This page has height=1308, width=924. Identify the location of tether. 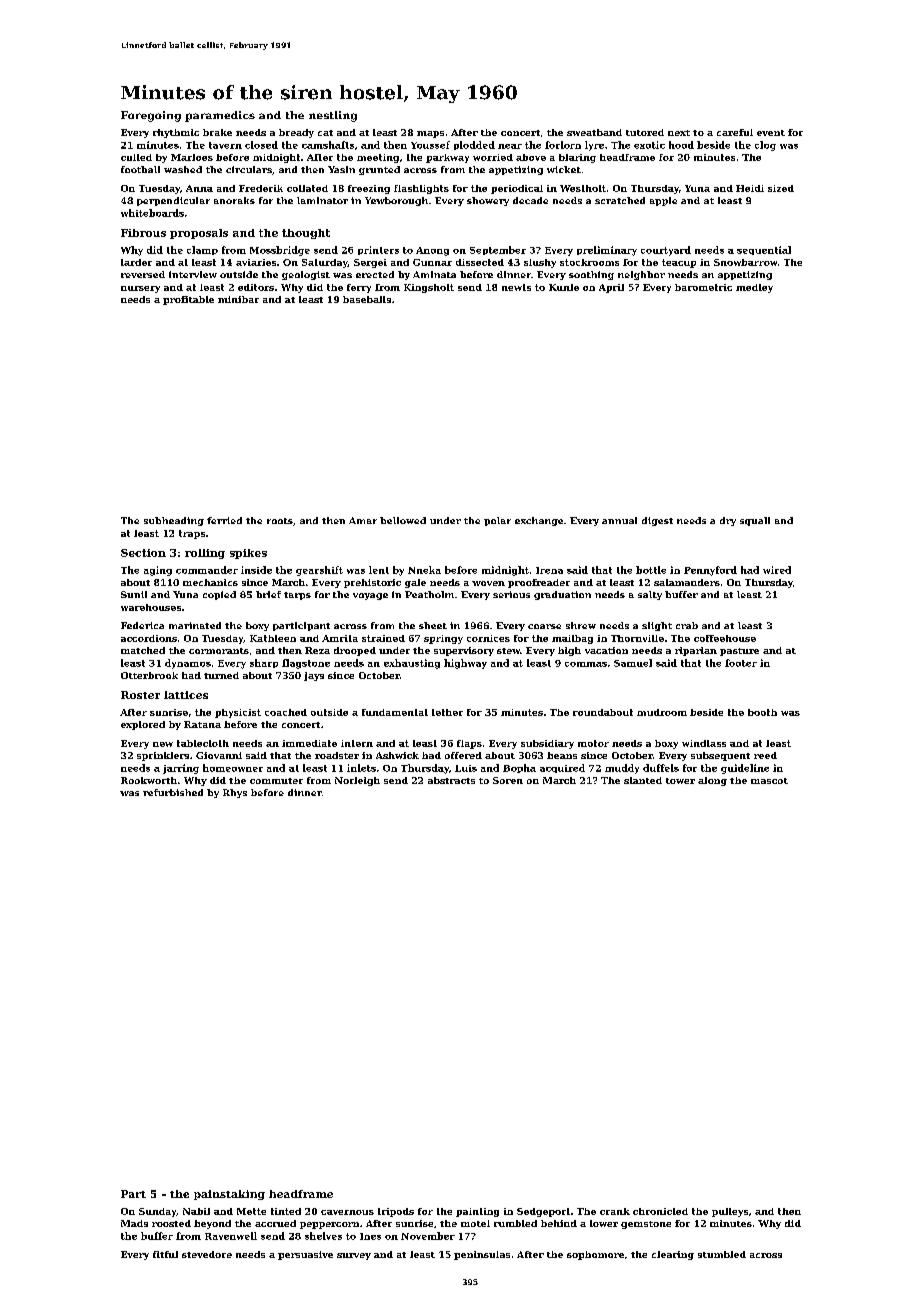
(447, 712).
